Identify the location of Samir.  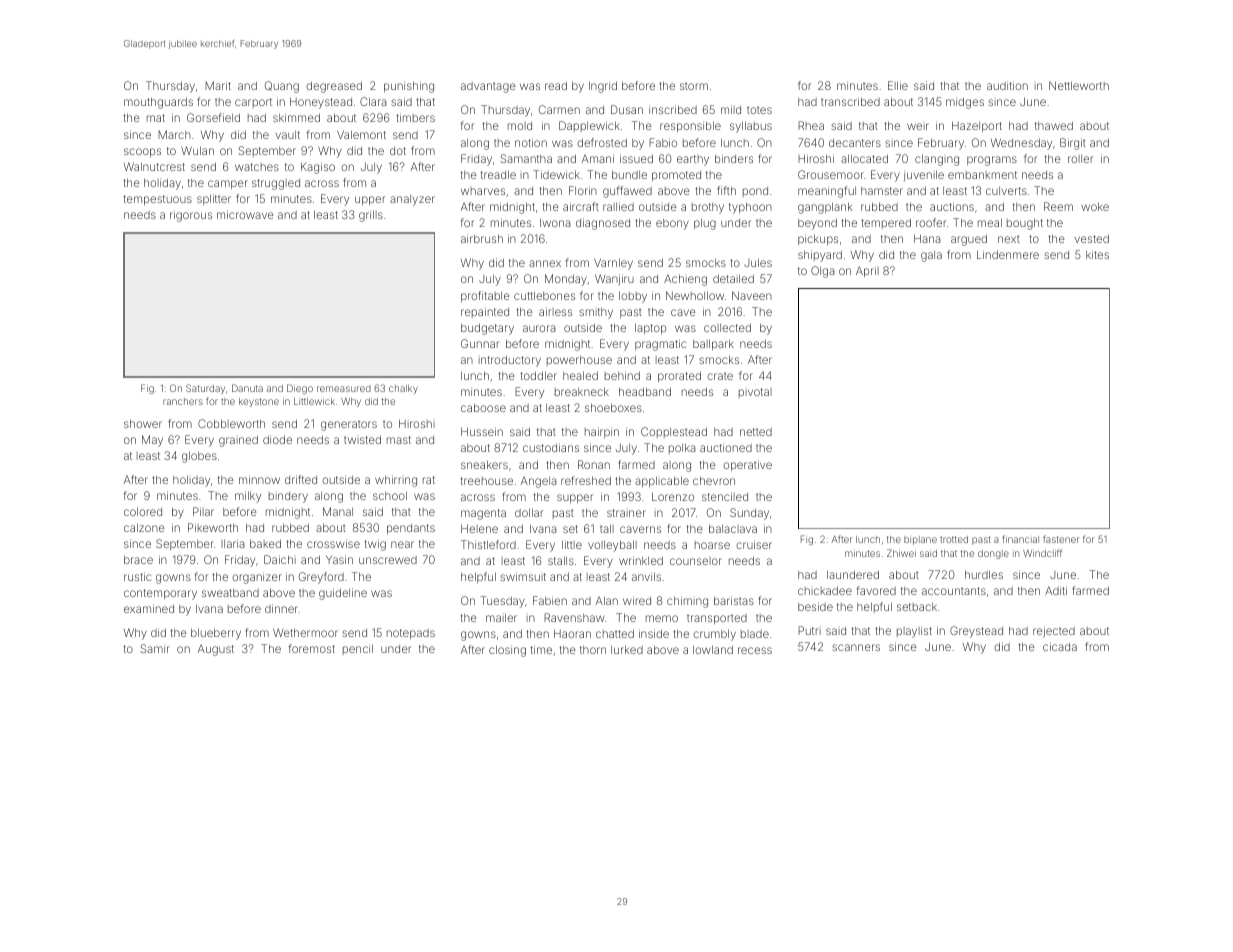
(155, 648).
